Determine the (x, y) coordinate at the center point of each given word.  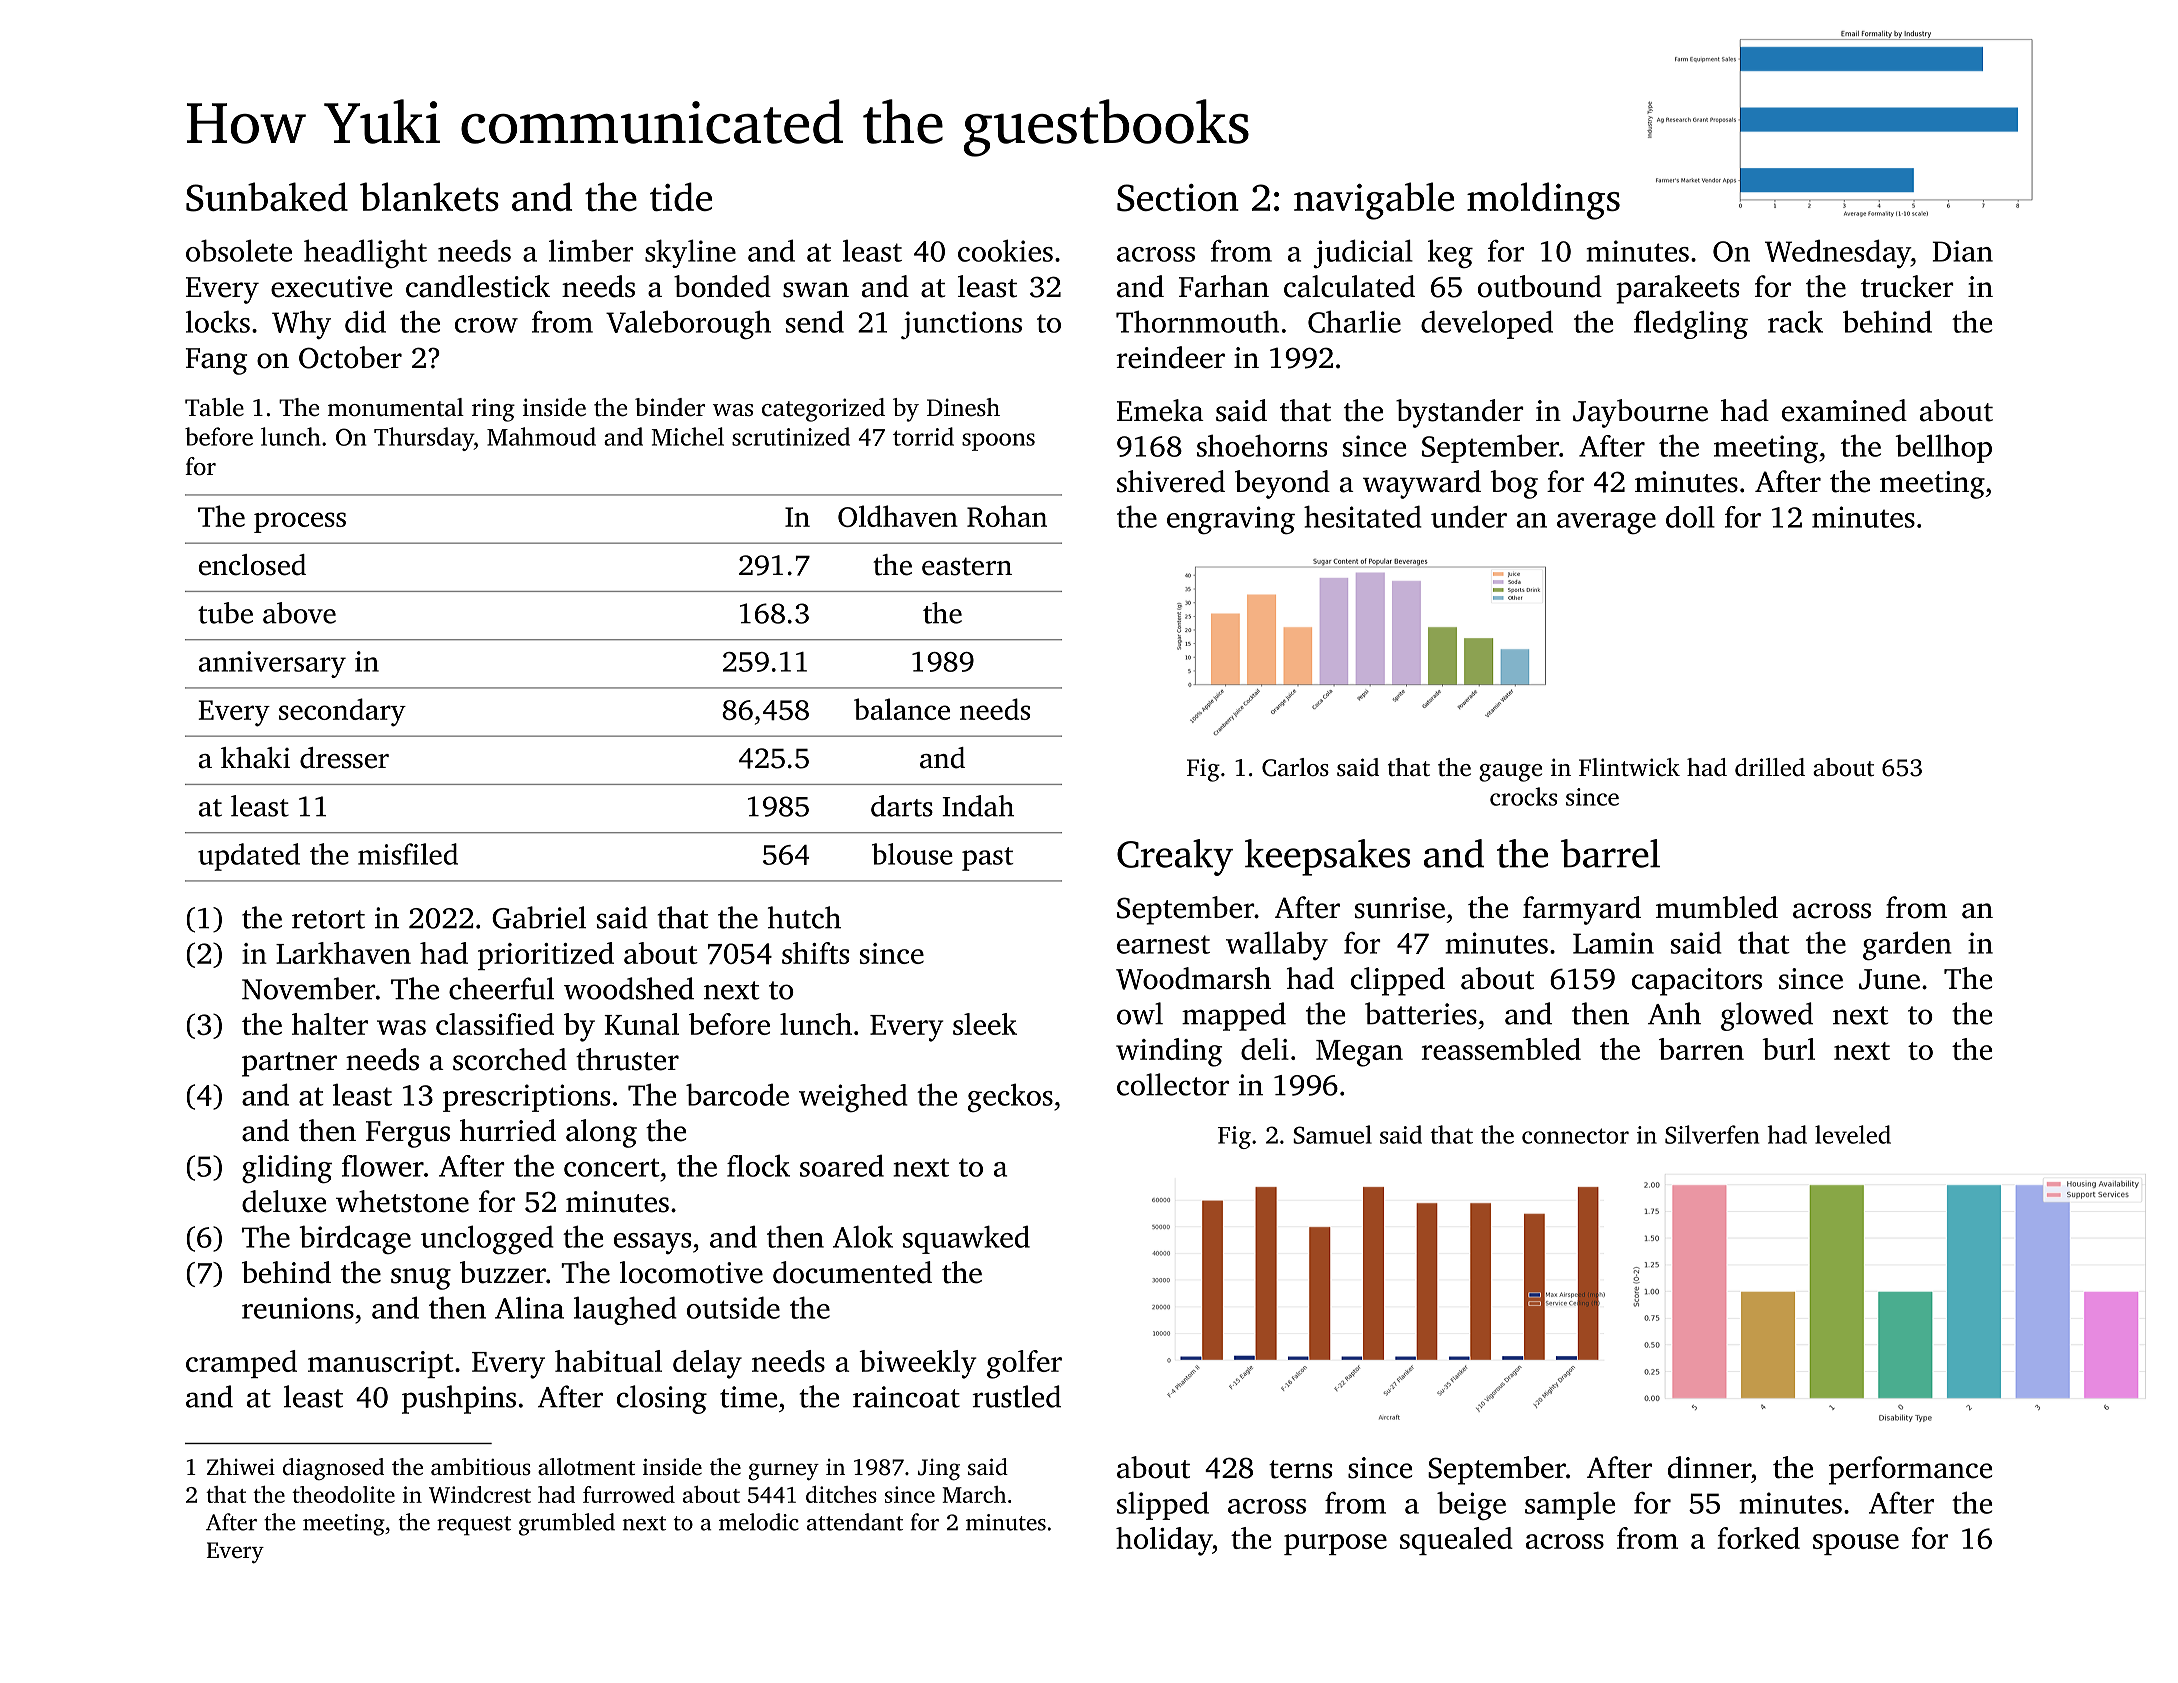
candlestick (478, 286)
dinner (1709, 1467)
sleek (985, 1024)
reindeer (1170, 357)
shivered (1171, 481)
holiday (1164, 1541)
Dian (1962, 251)
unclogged (487, 1239)
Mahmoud (541, 436)
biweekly (918, 1364)
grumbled (567, 1524)
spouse (1856, 1544)
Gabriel (539, 917)
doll (1690, 517)
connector (1575, 1136)
